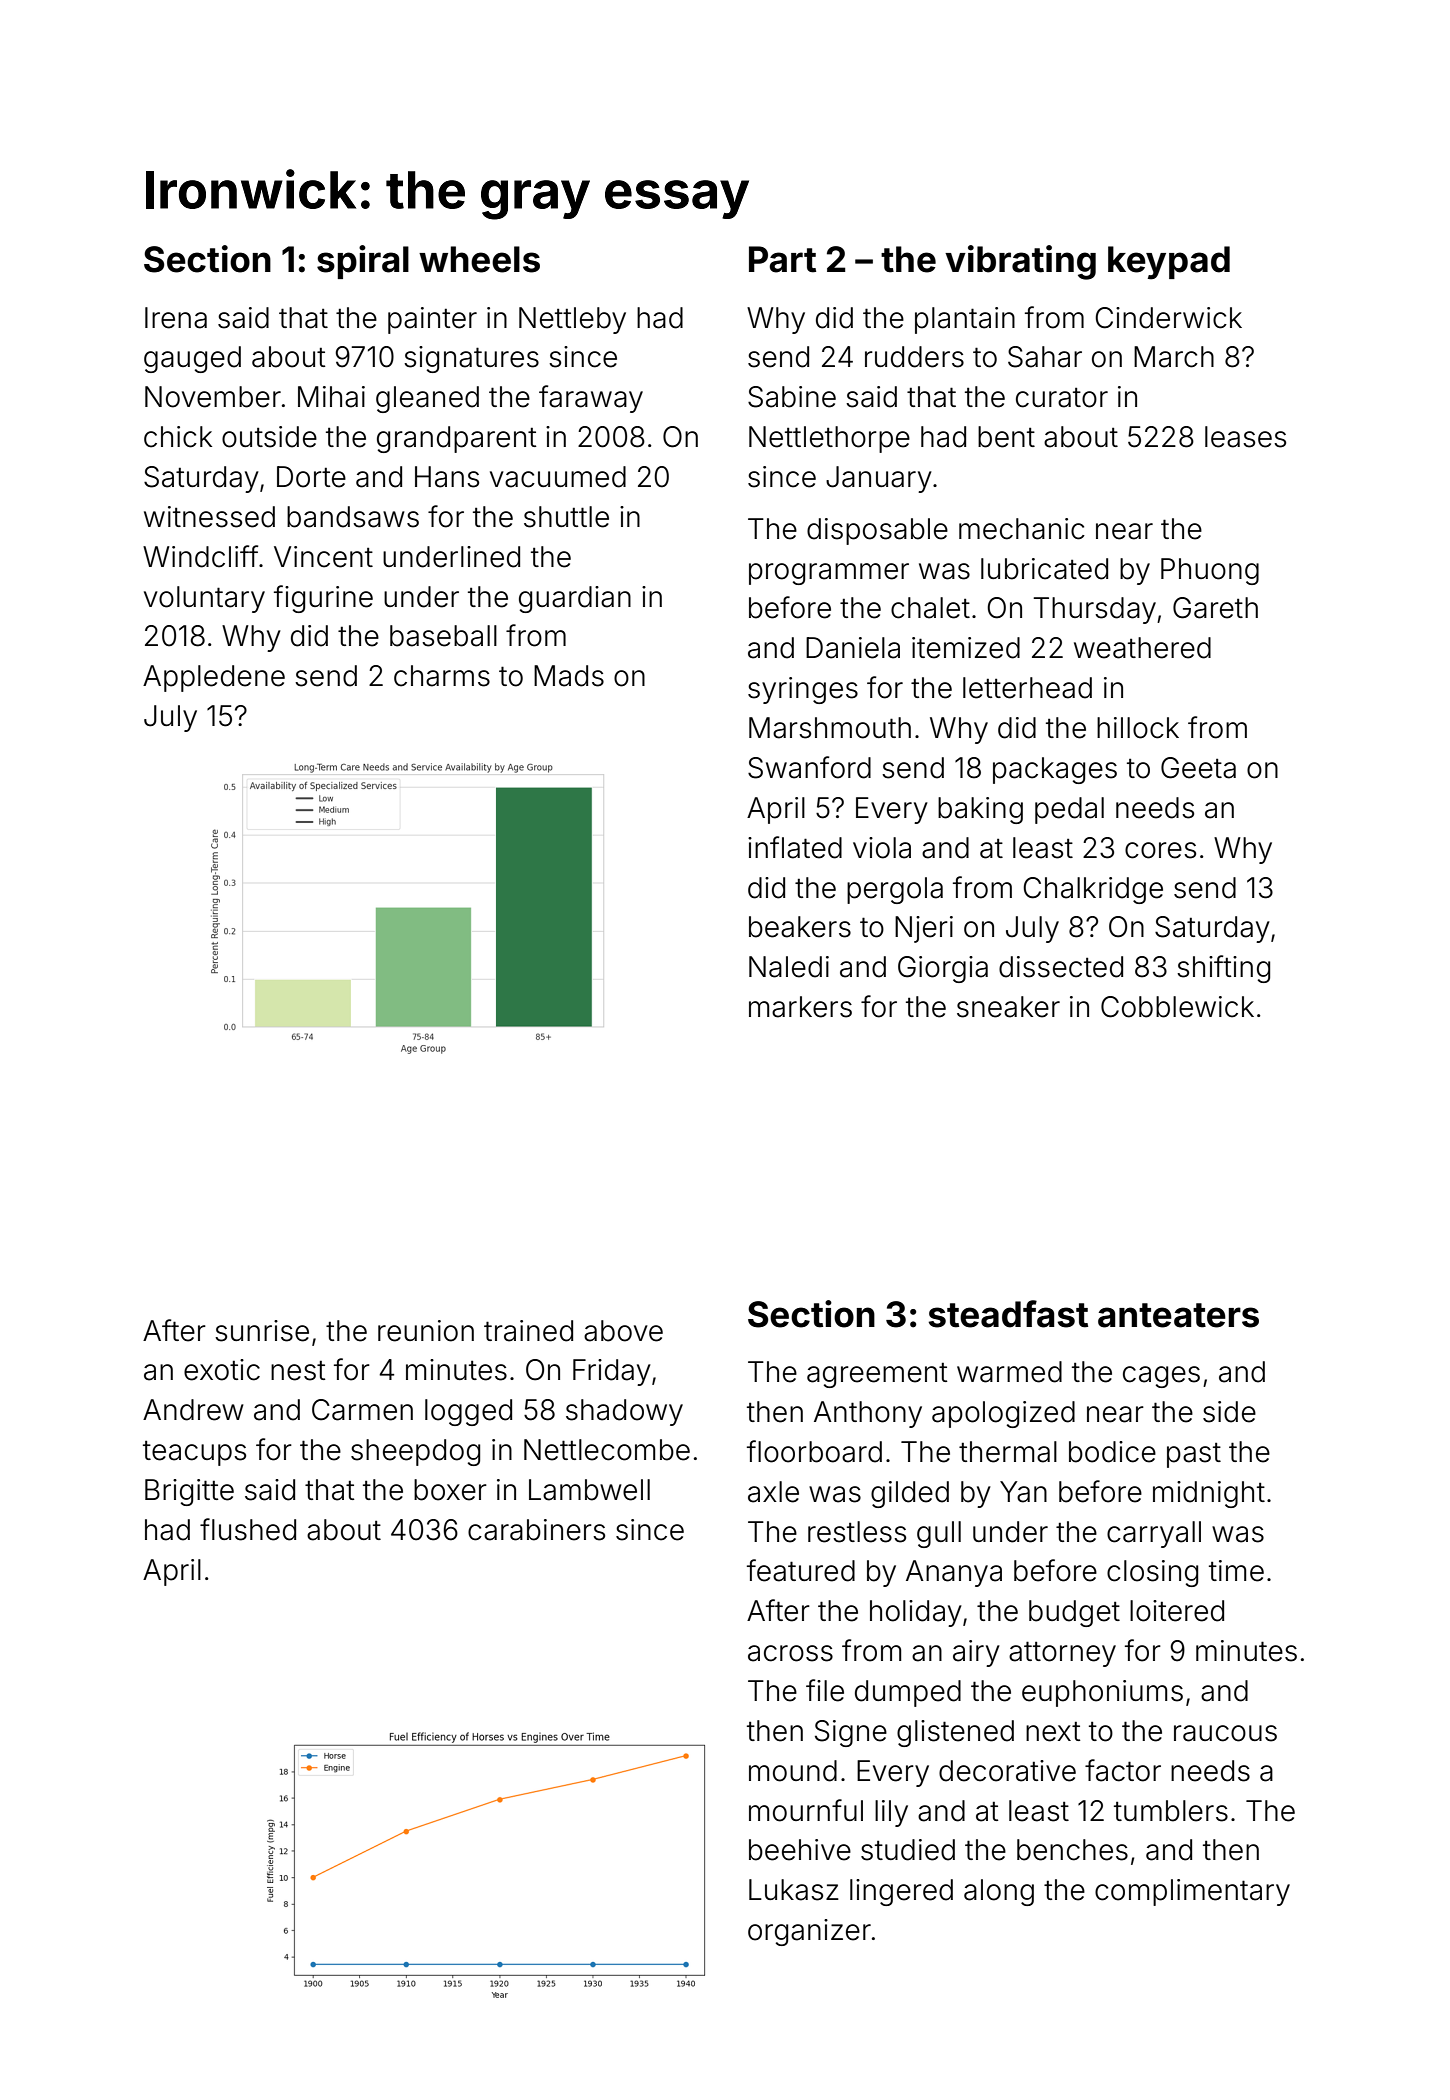  What do you see at coordinates (782, 259) in the image?
I see `Part` at bounding box center [782, 259].
